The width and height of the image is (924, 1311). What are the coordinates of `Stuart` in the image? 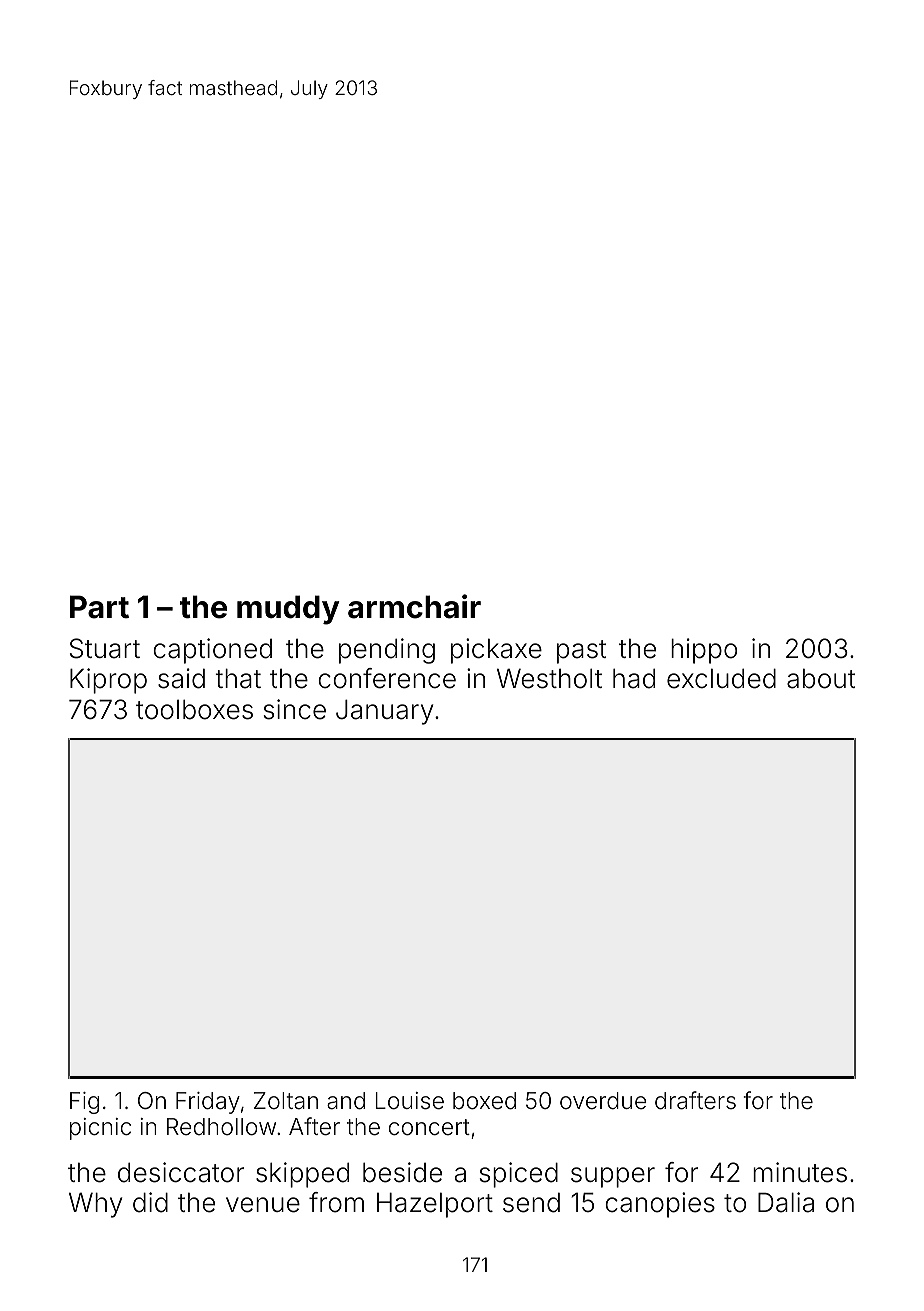 It's located at (105, 648).
